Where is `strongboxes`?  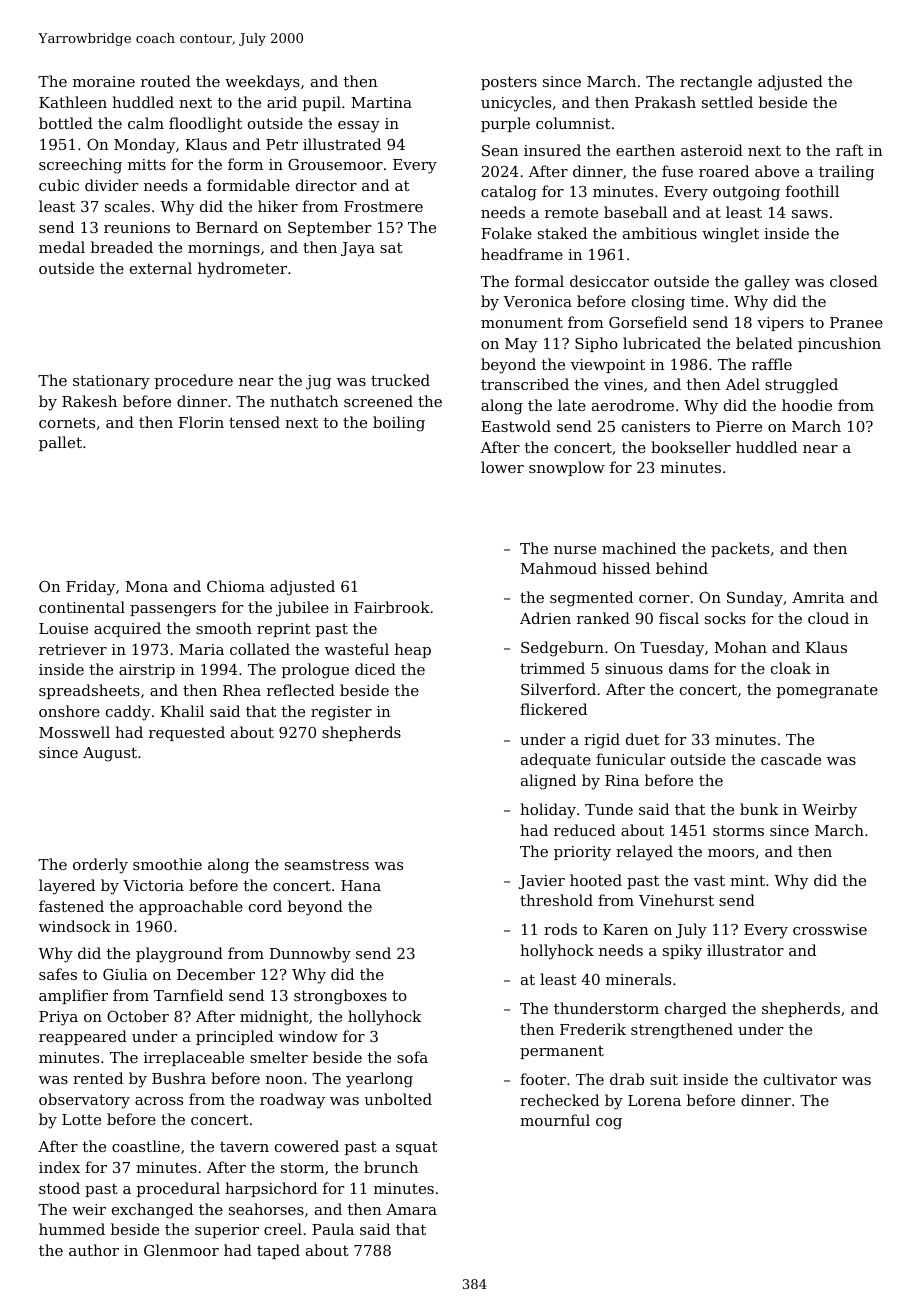
strongboxes is located at coordinates (340, 997).
